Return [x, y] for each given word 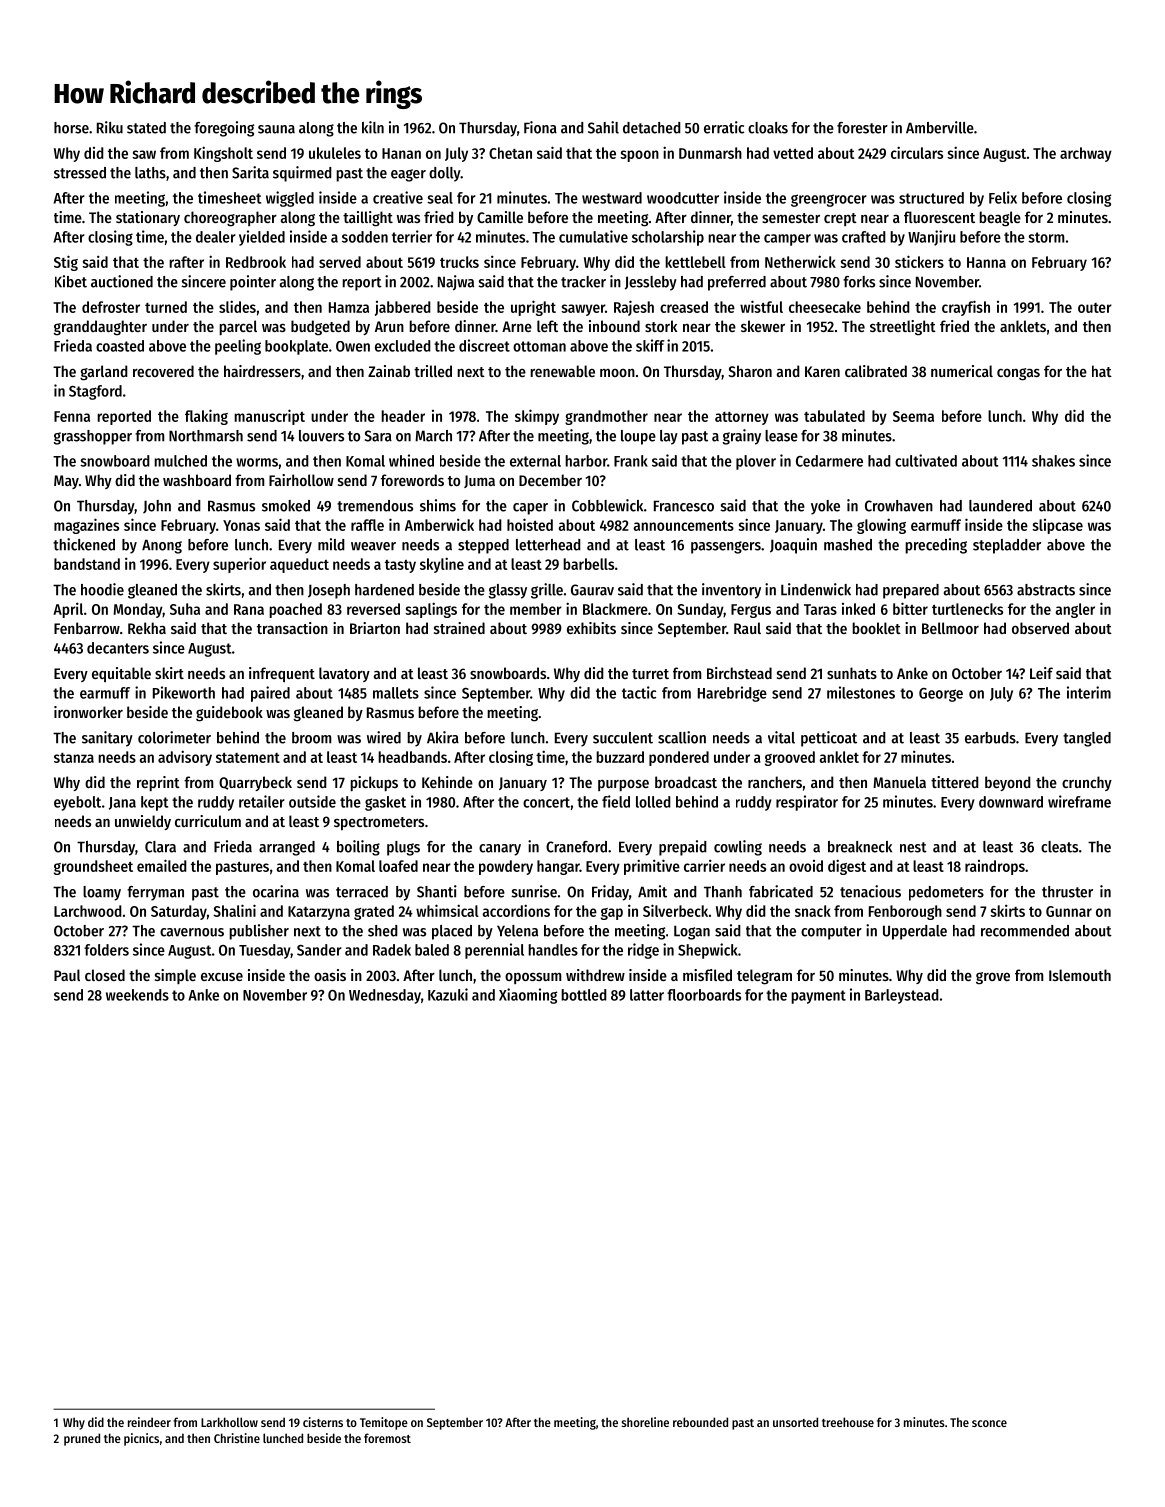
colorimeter [174, 737]
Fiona [540, 127]
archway [1086, 154]
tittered [955, 782]
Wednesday [385, 996]
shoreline [645, 1422]
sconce [989, 1423]
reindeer [149, 1422]
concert [546, 802]
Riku [110, 127]
